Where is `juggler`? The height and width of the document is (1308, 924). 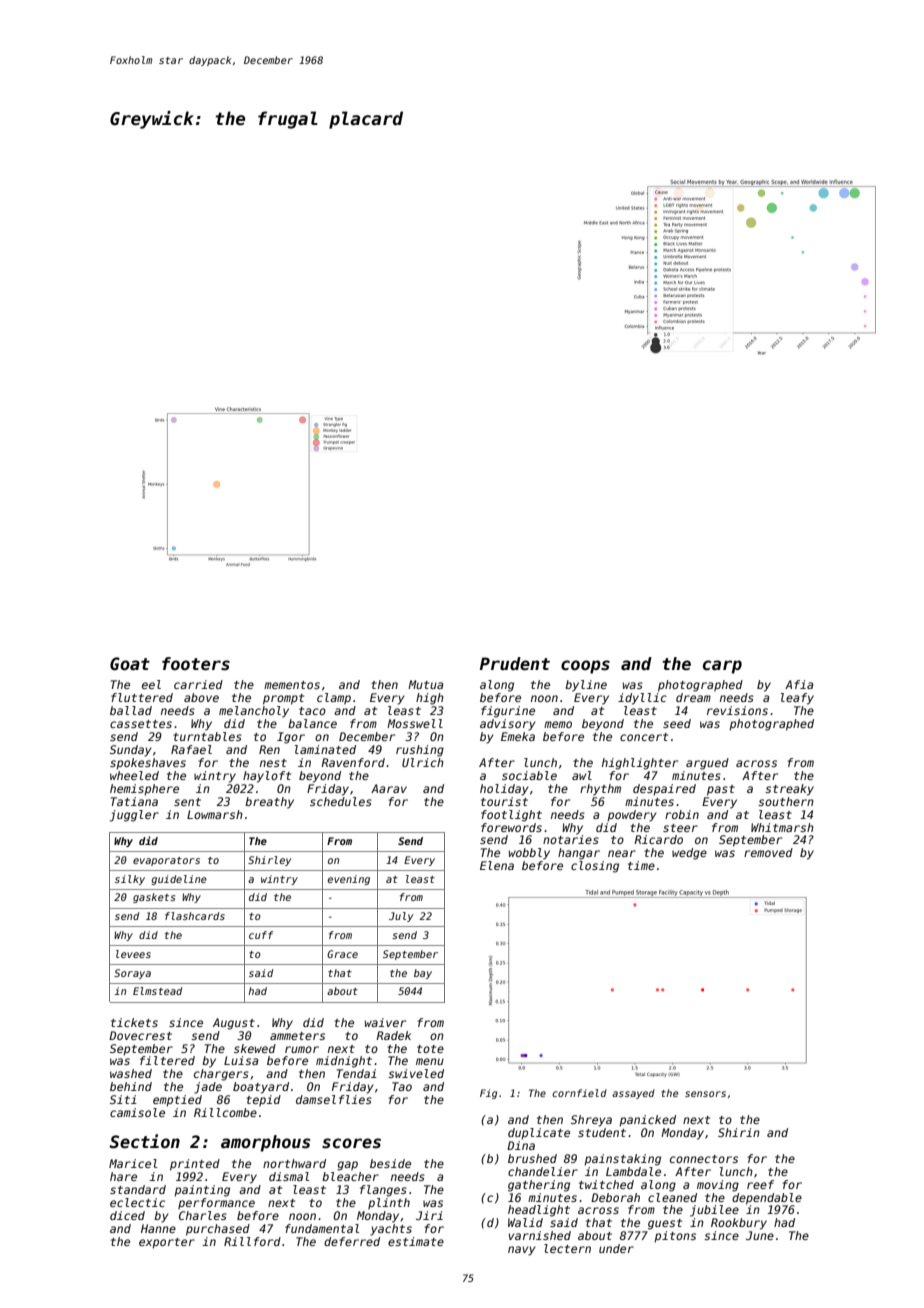
juggler is located at coordinates (134, 816).
